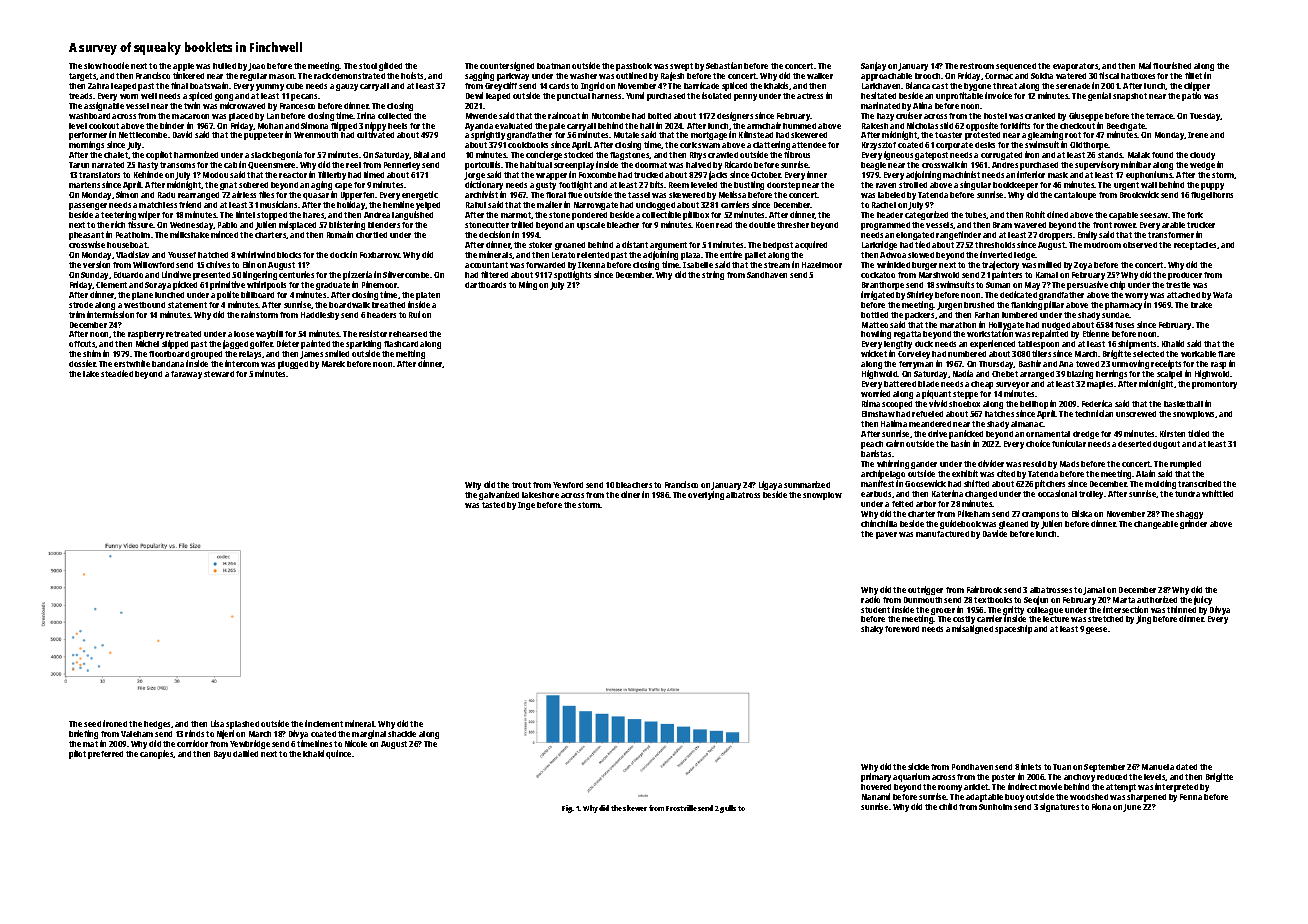 The width and height of the document is (1308, 924). Describe the element at coordinates (1097, 403) in the document. I see `Federica` at that location.
